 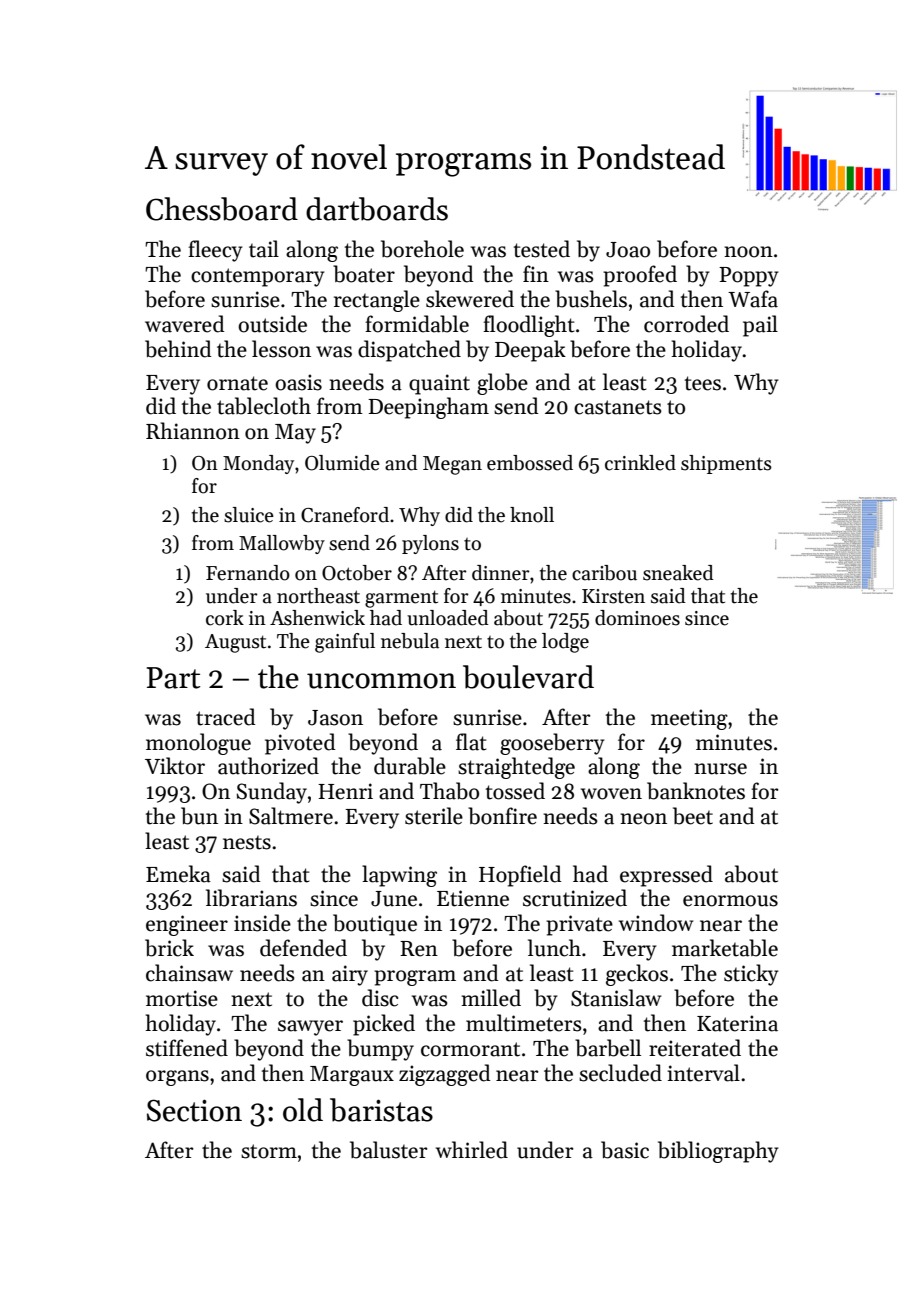 What do you see at coordinates (345, 515) in the document?
I see `Craneford` at bounding box center [345, 515].
